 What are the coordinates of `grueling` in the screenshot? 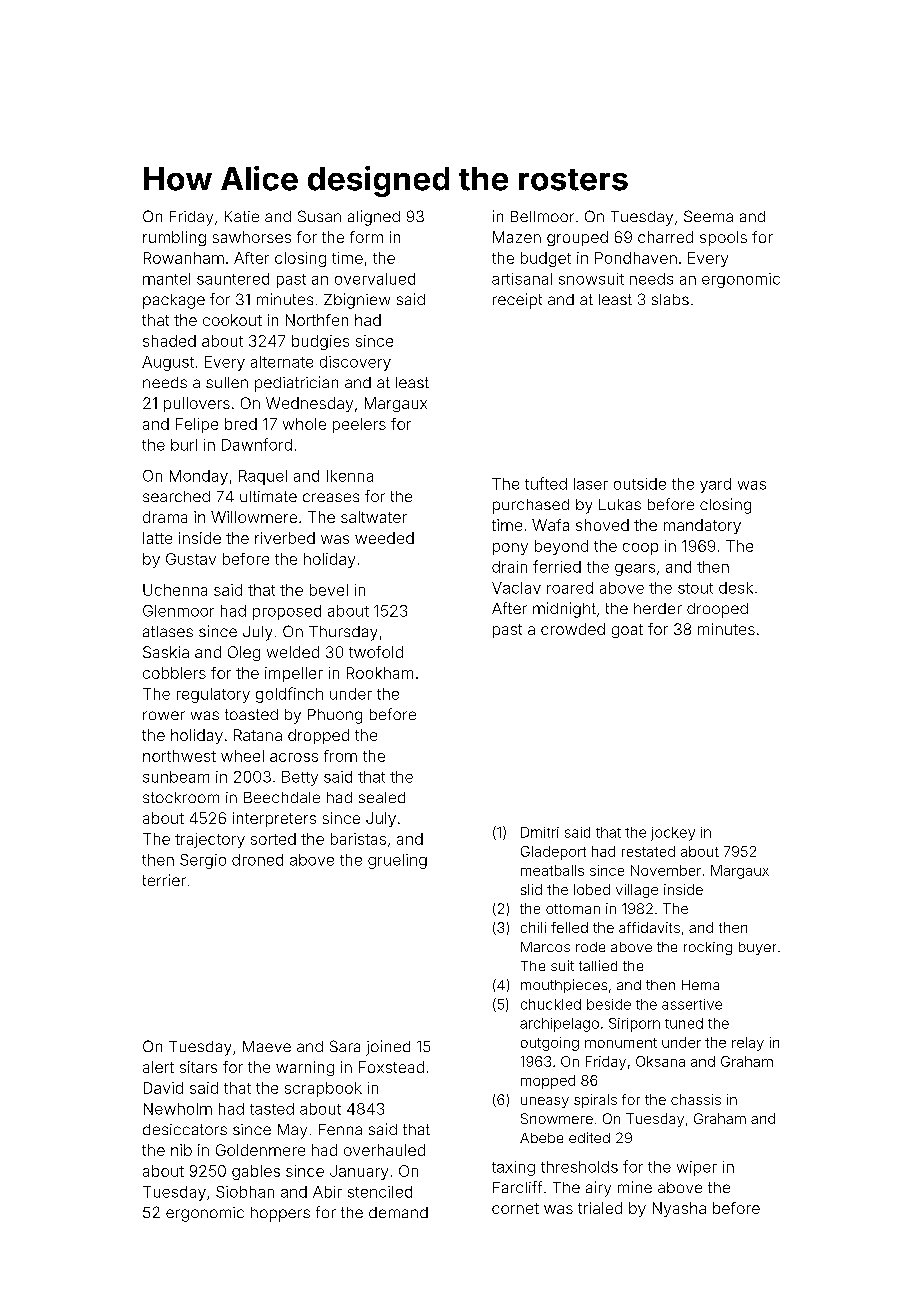 It's located at (397, 861).
